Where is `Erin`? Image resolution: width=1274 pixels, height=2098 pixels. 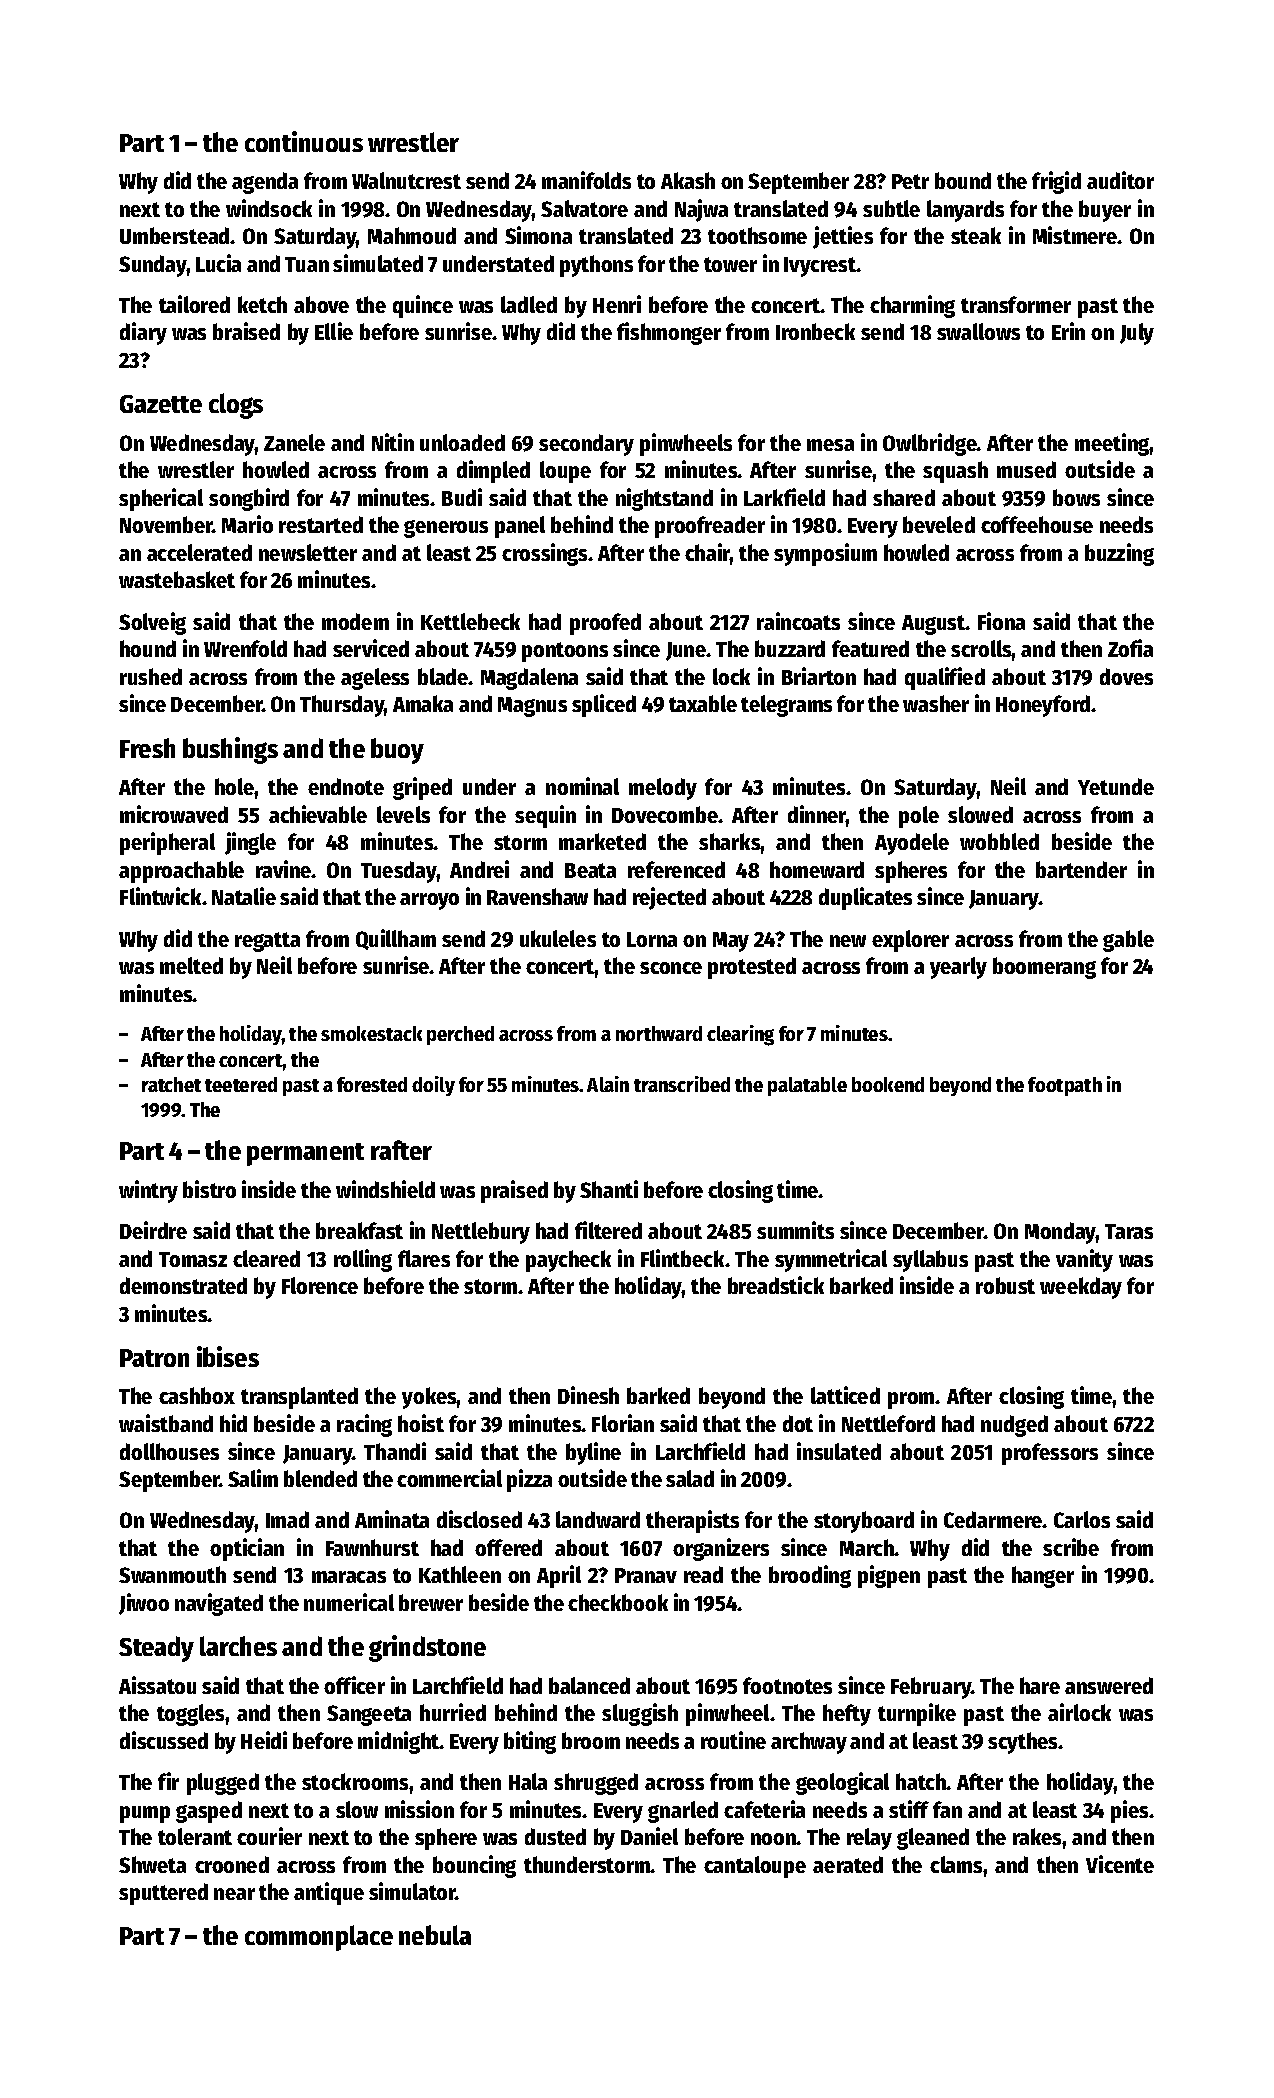
Erin is located at coordinates (1068, 331).
